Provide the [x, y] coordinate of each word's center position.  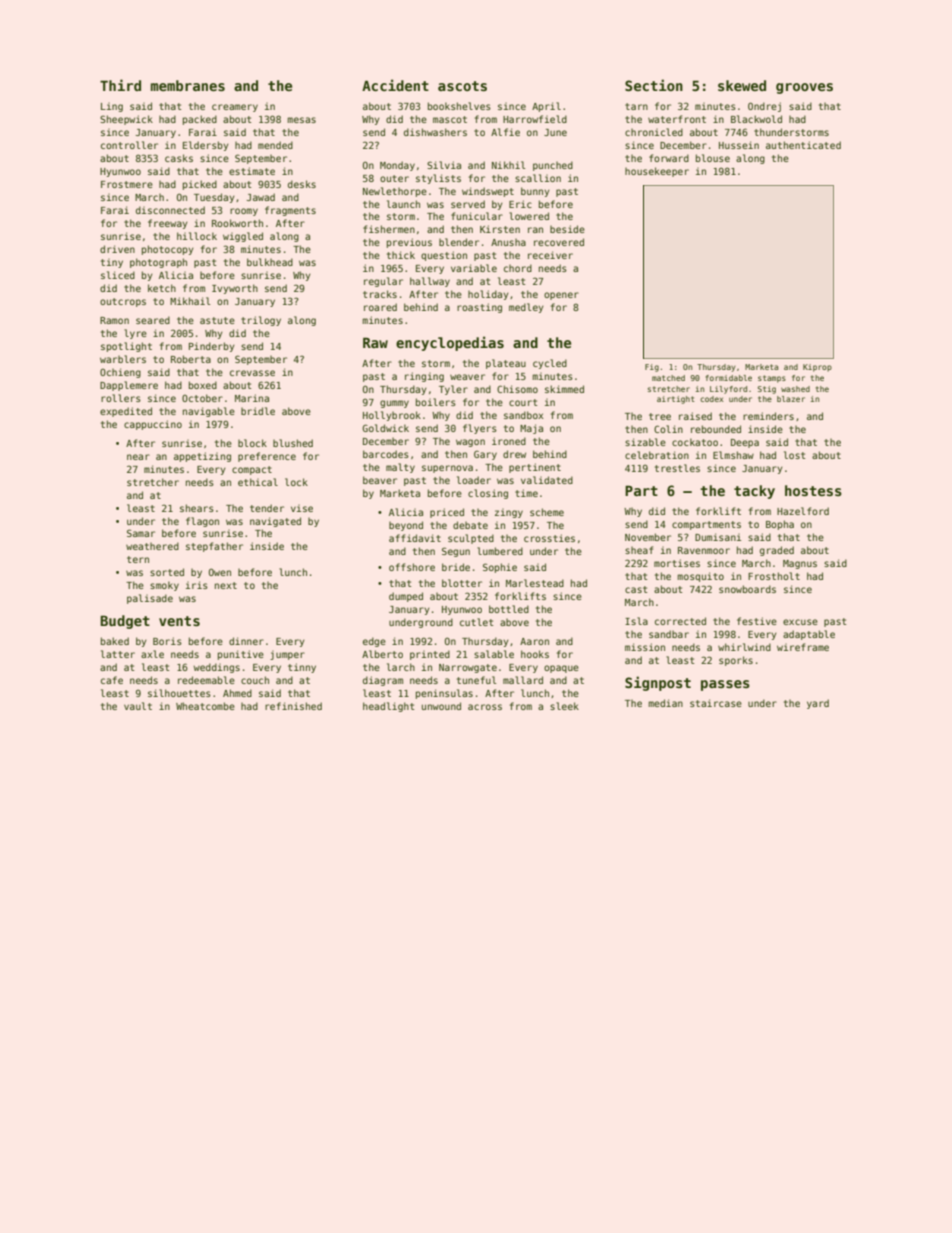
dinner [246, 641]
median [665, 703]
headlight [388, 707]
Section [654, 85]
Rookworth [237, 223]
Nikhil [508, 165]
